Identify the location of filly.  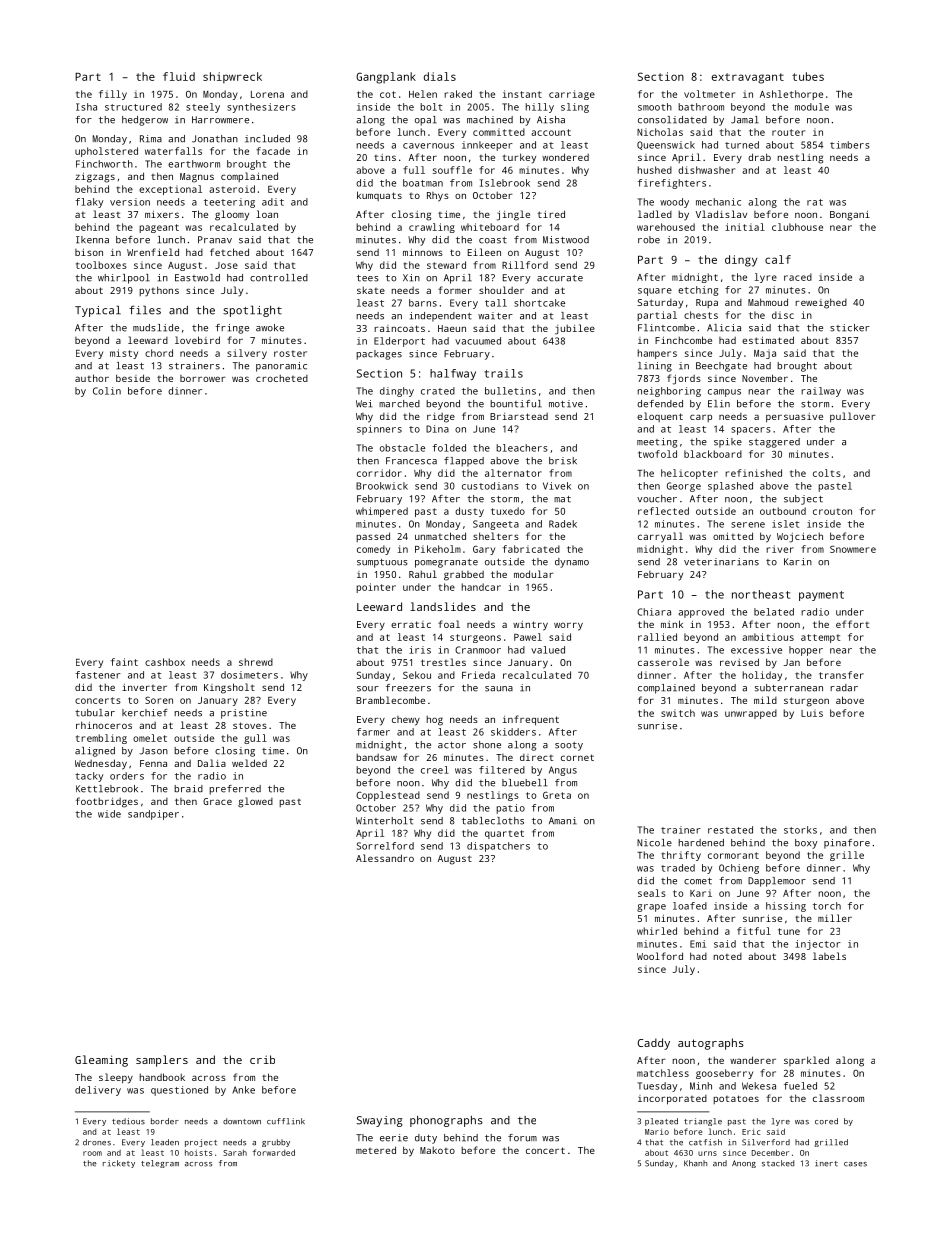
(113, 95).
